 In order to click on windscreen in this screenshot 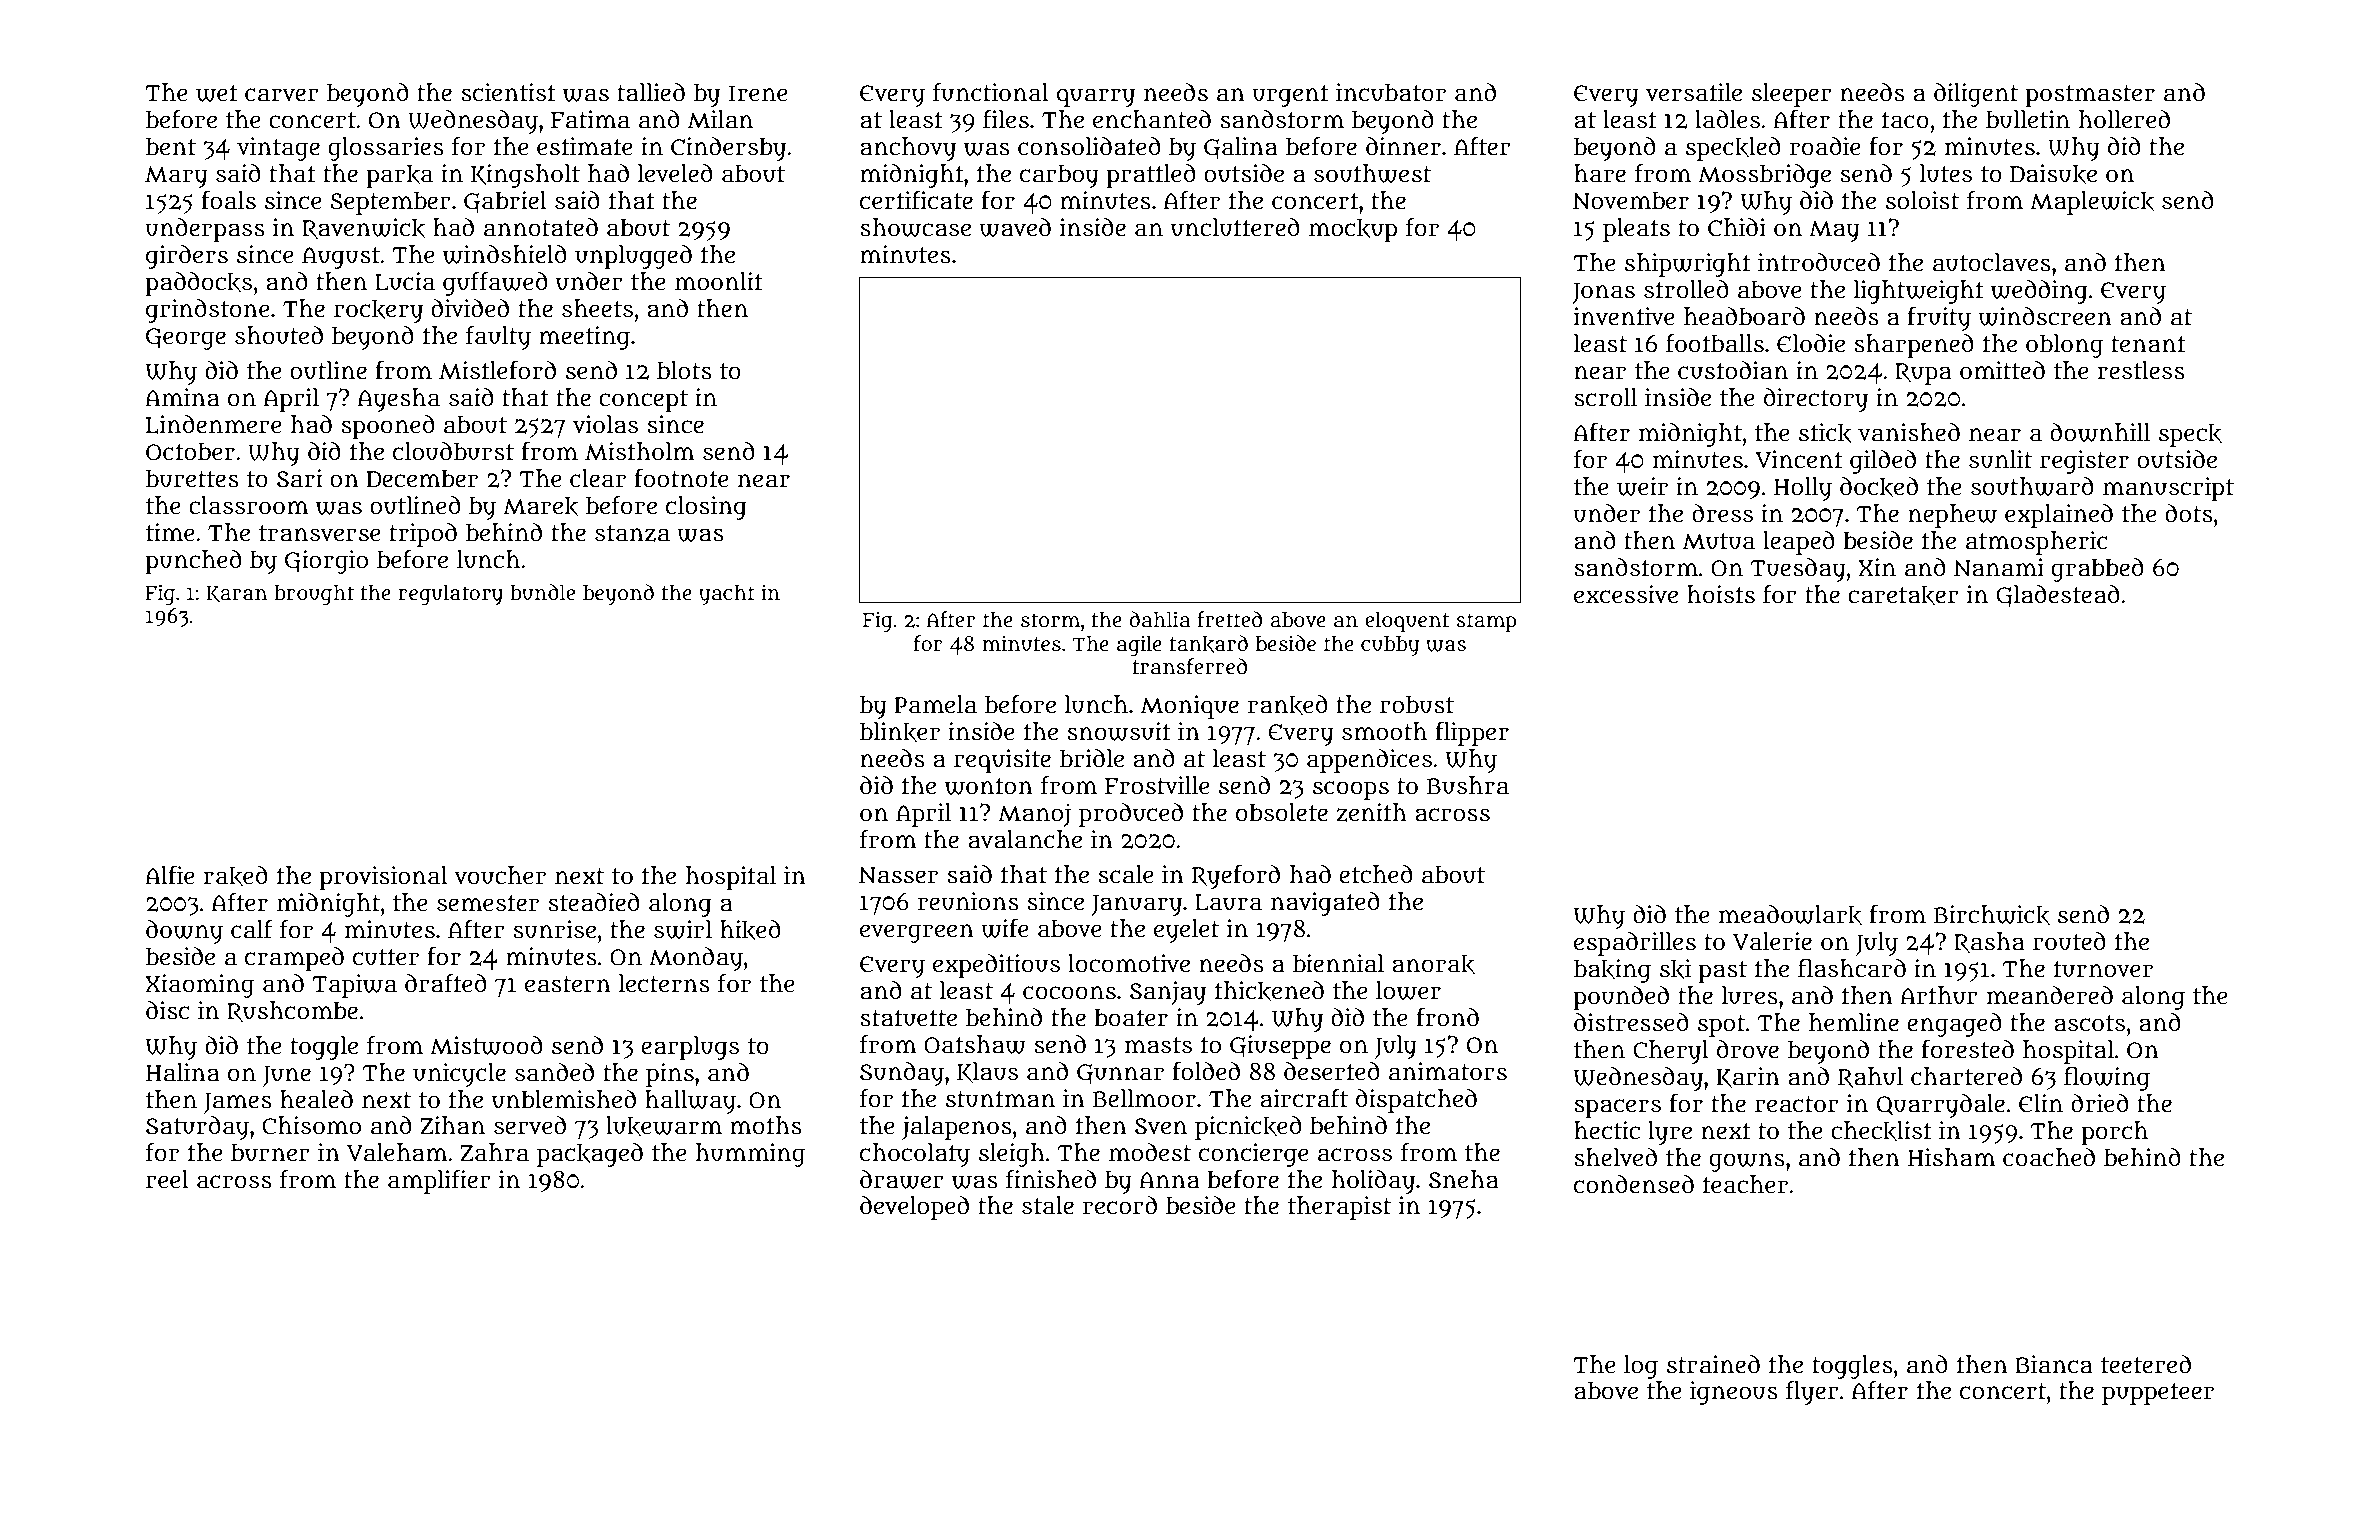, I will do `click(2045, 316)`.
